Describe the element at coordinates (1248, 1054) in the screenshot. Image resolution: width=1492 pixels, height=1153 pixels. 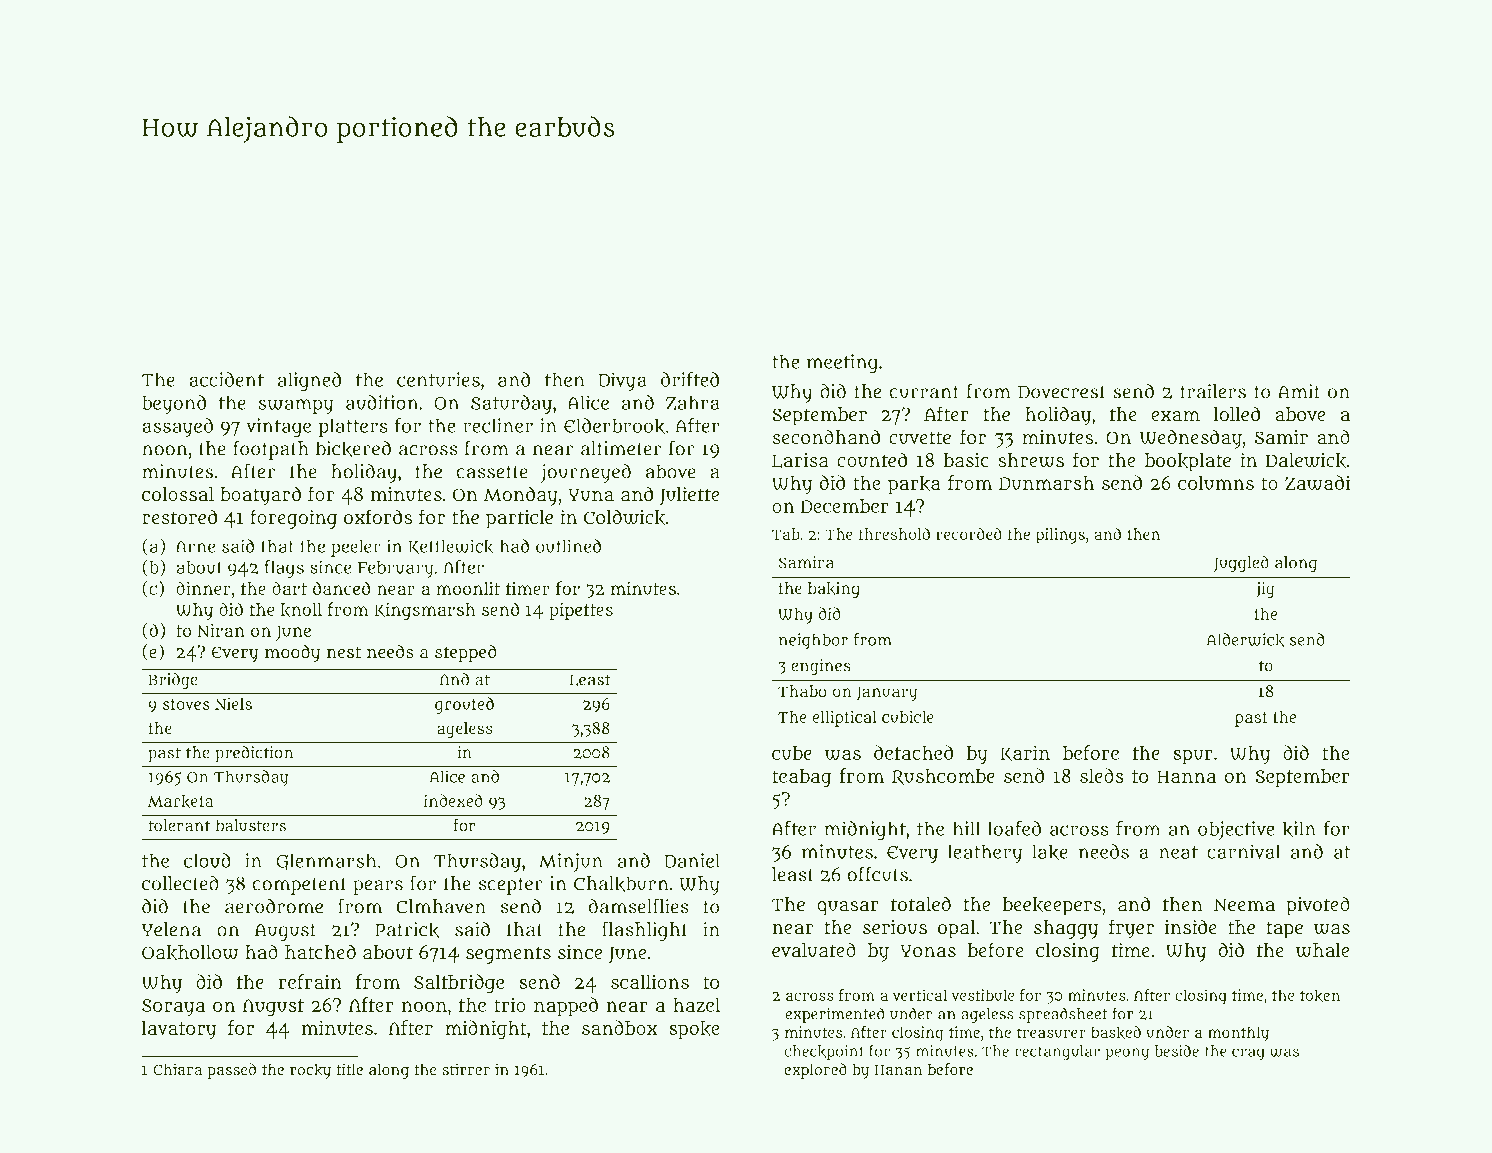
I see `crag` at that location.
